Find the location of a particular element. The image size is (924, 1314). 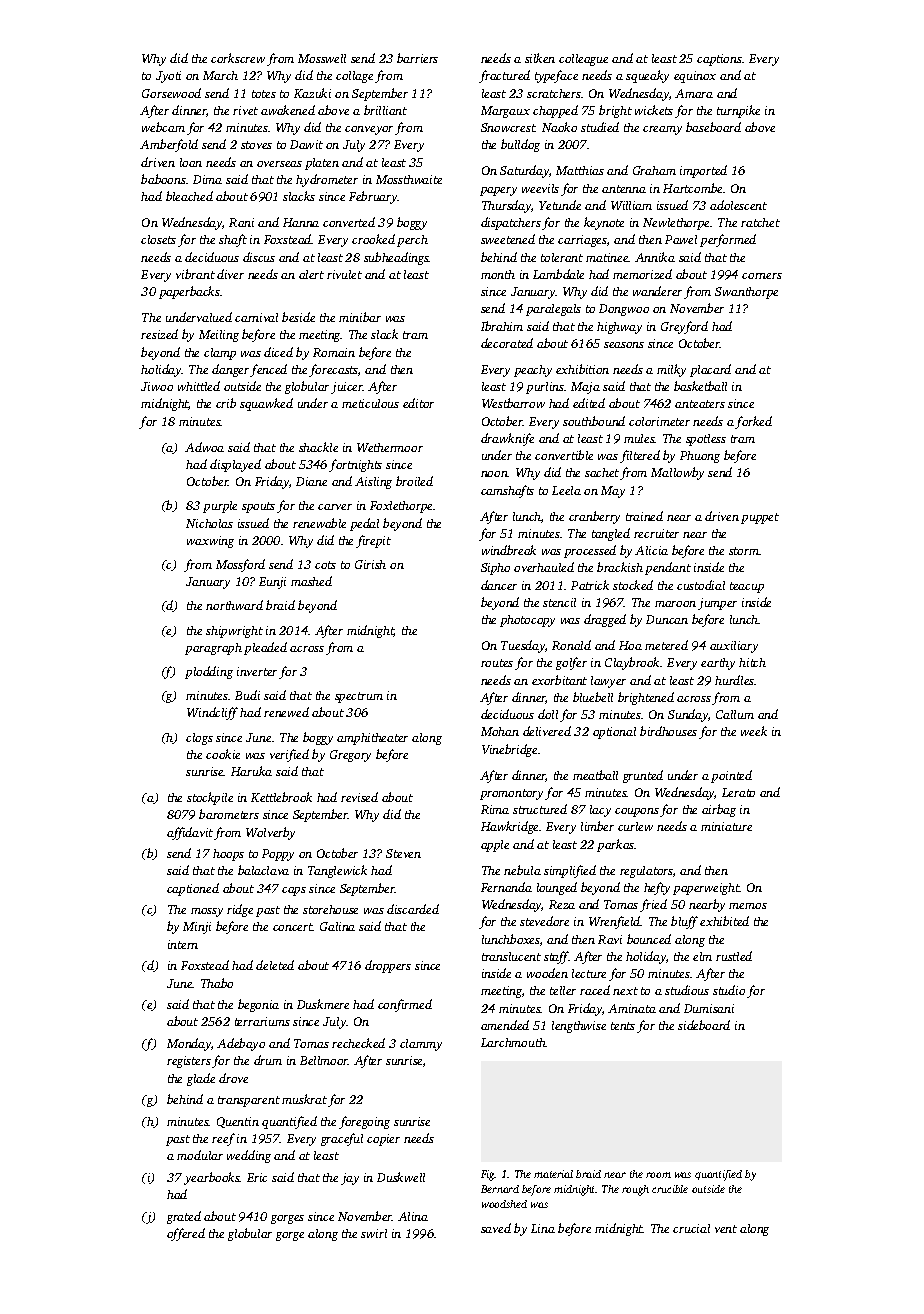

squeaky is located at coordinates (647, 76).
